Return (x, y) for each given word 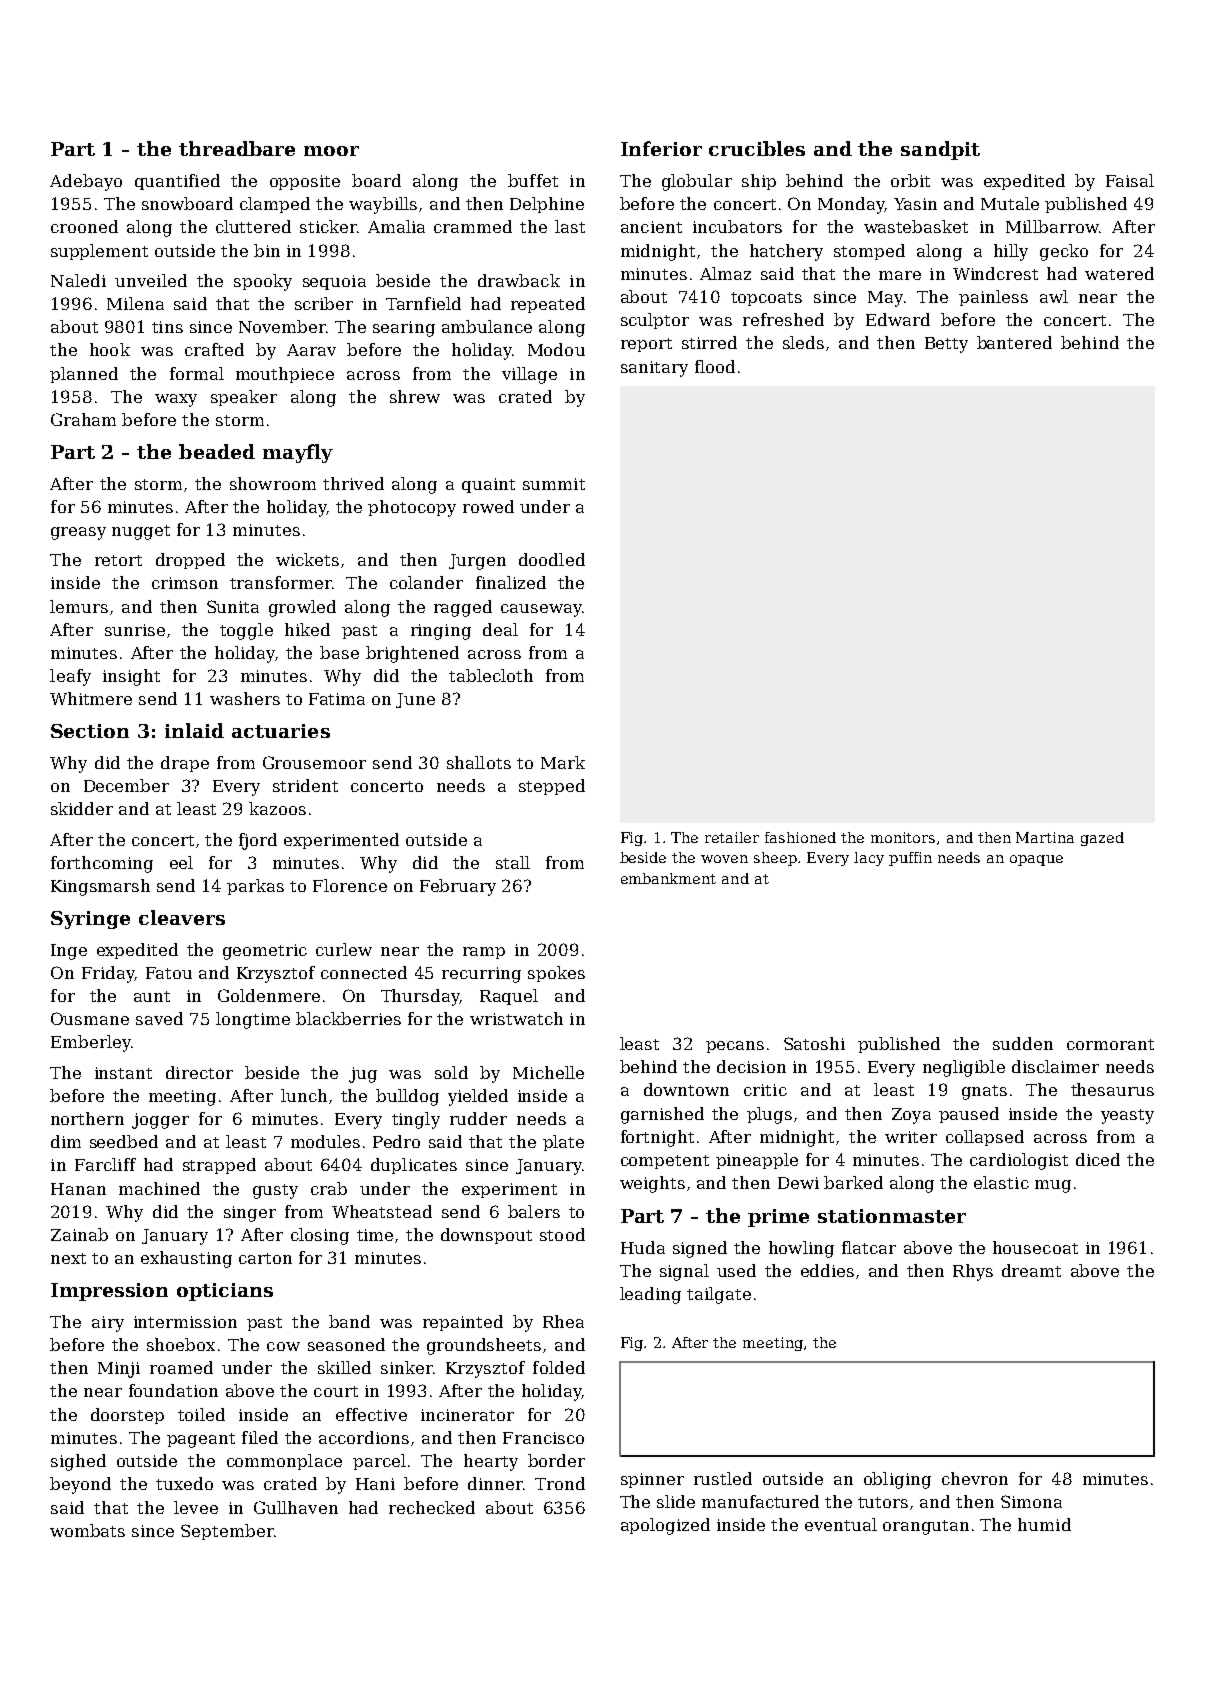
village (529, 375)
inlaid (194, 730)
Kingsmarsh (100, 887)
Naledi (78, 280)
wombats (87, 1530)
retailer (732, 837)
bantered (1014, 342)
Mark (563, 762)
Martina (1045, 837)
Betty (946, 345)
